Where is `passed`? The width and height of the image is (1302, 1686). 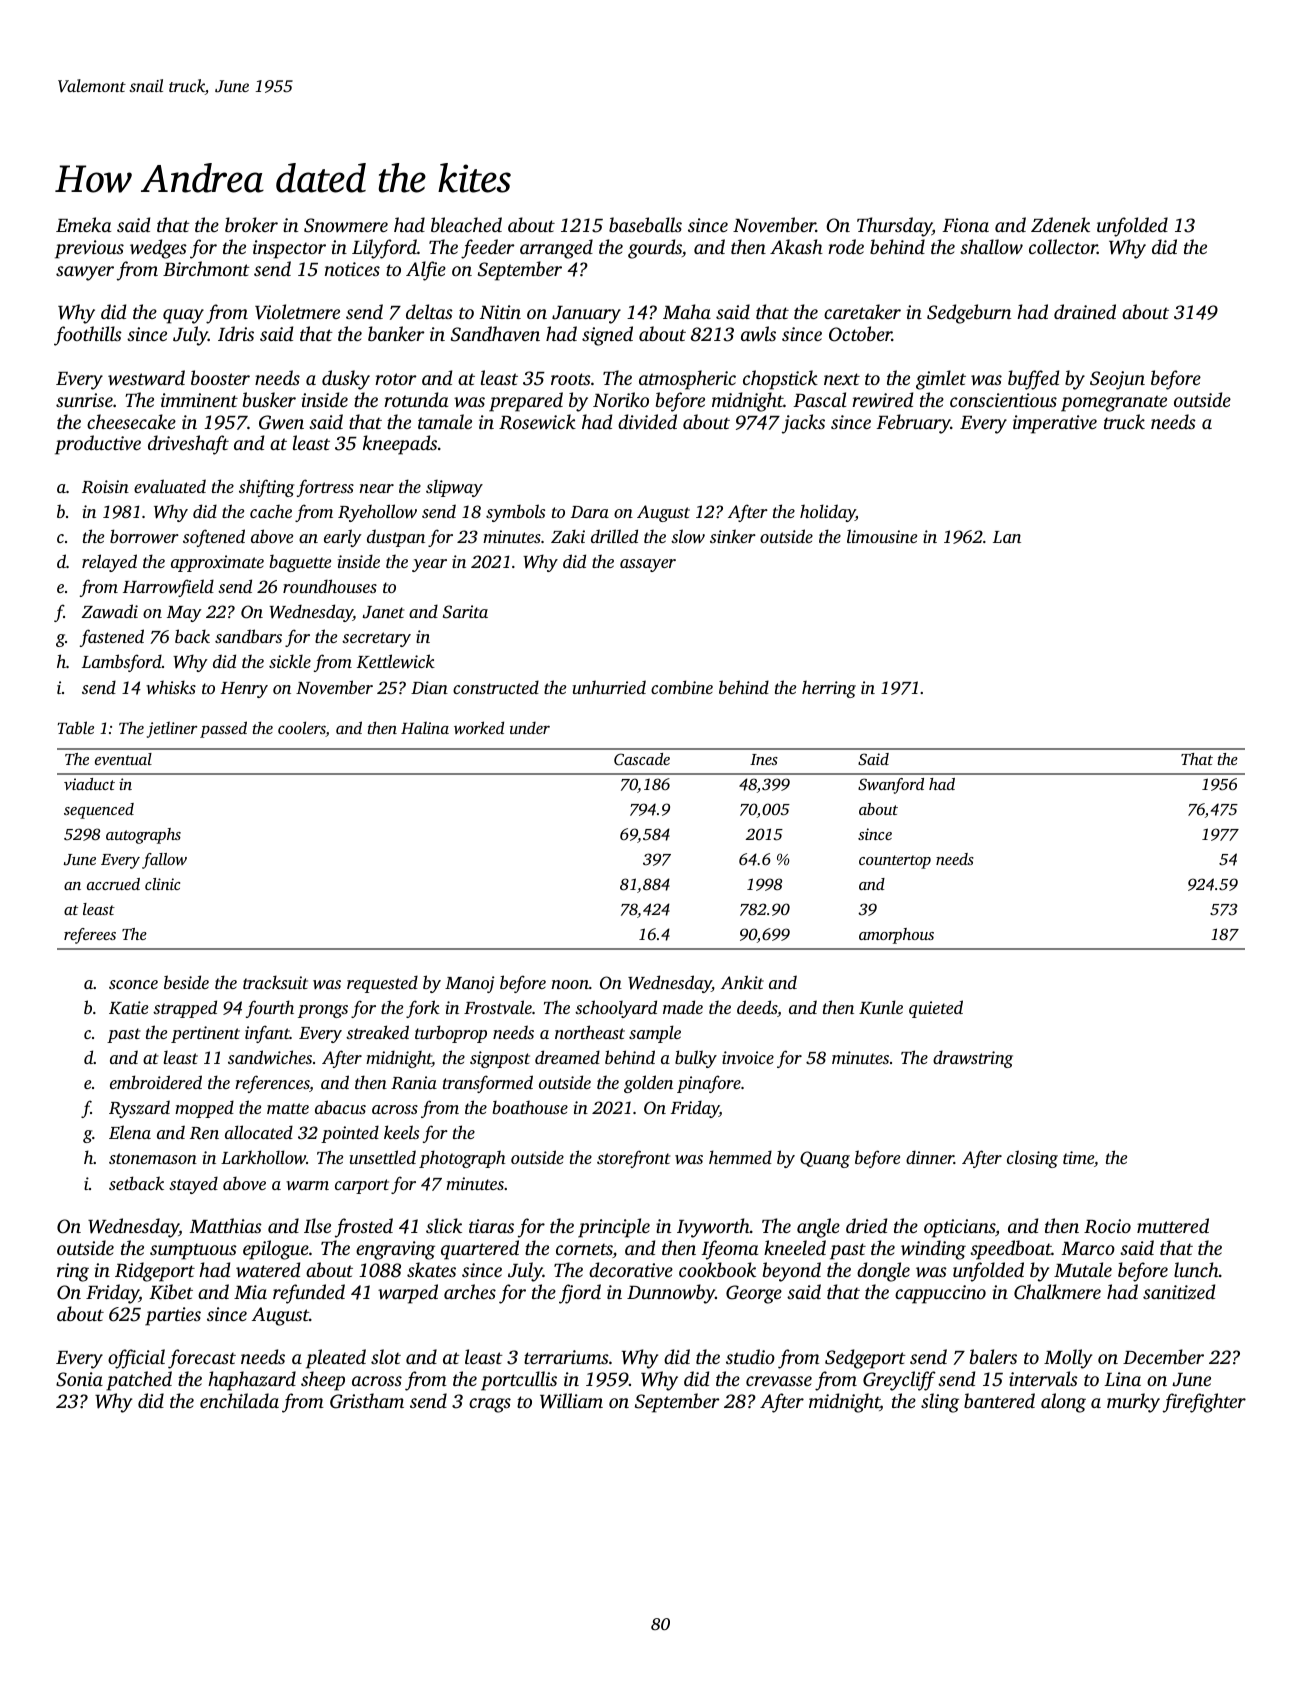 passed is located at coordinates (223, 729).
